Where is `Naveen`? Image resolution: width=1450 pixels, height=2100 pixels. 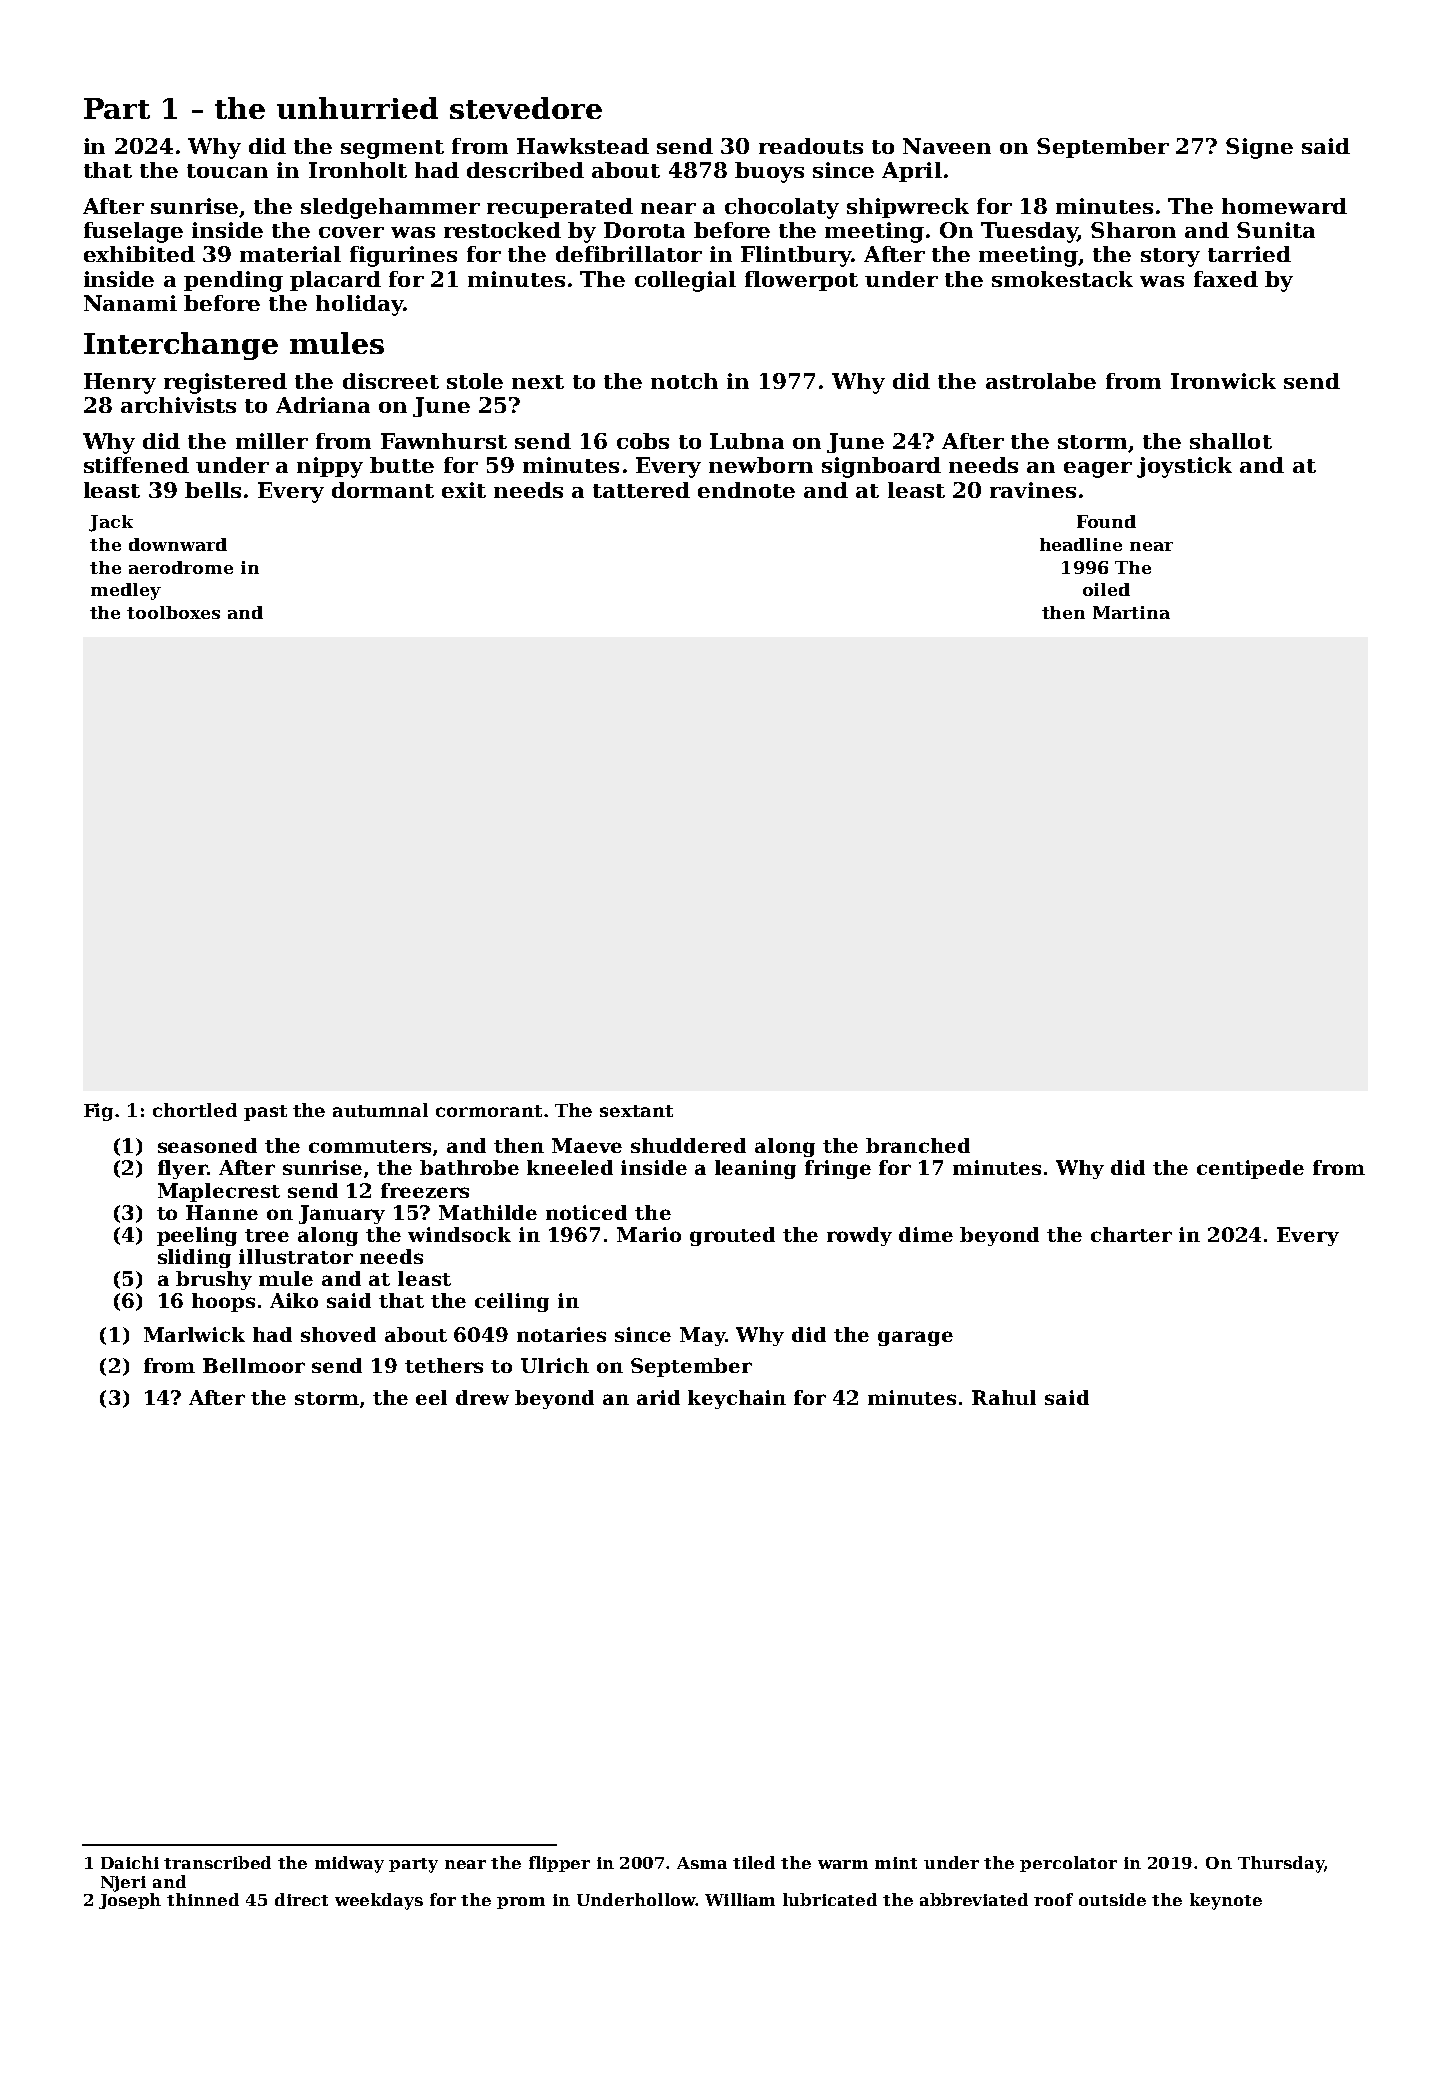
Naveen is located at coordinates (947, 146).
